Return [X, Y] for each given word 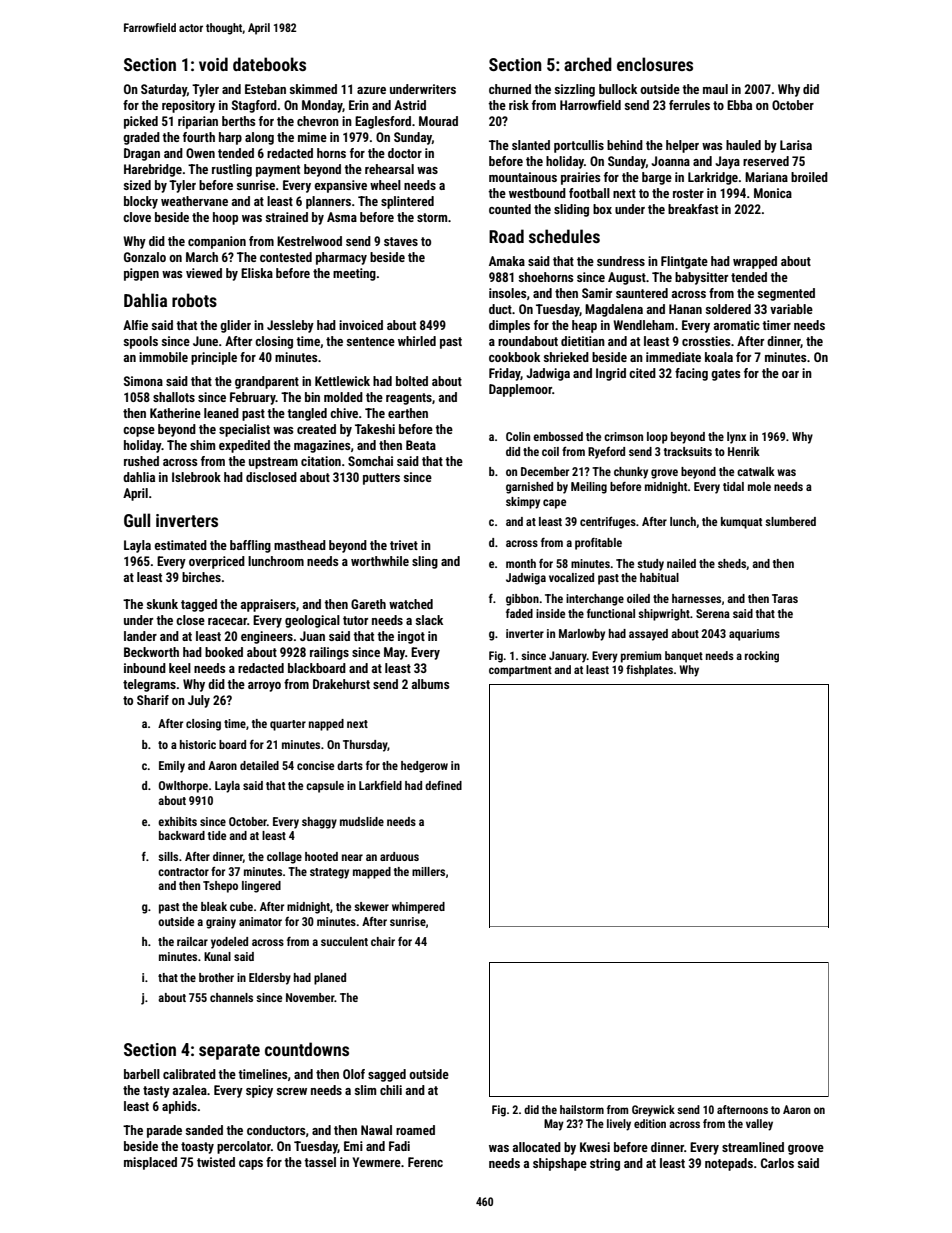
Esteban [265, 89]
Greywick [653, 1111]
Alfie [135, 325]
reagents [409, 399]
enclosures [655, 64]
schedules [564, 236]
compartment [520, 671]
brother [216, 977]
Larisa [796, 145]
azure [371, 90]
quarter [288, 725]
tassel [320, 1162]
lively [619, 1125]
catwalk [756, 471]
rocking [762, 657]
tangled [307, 414]
